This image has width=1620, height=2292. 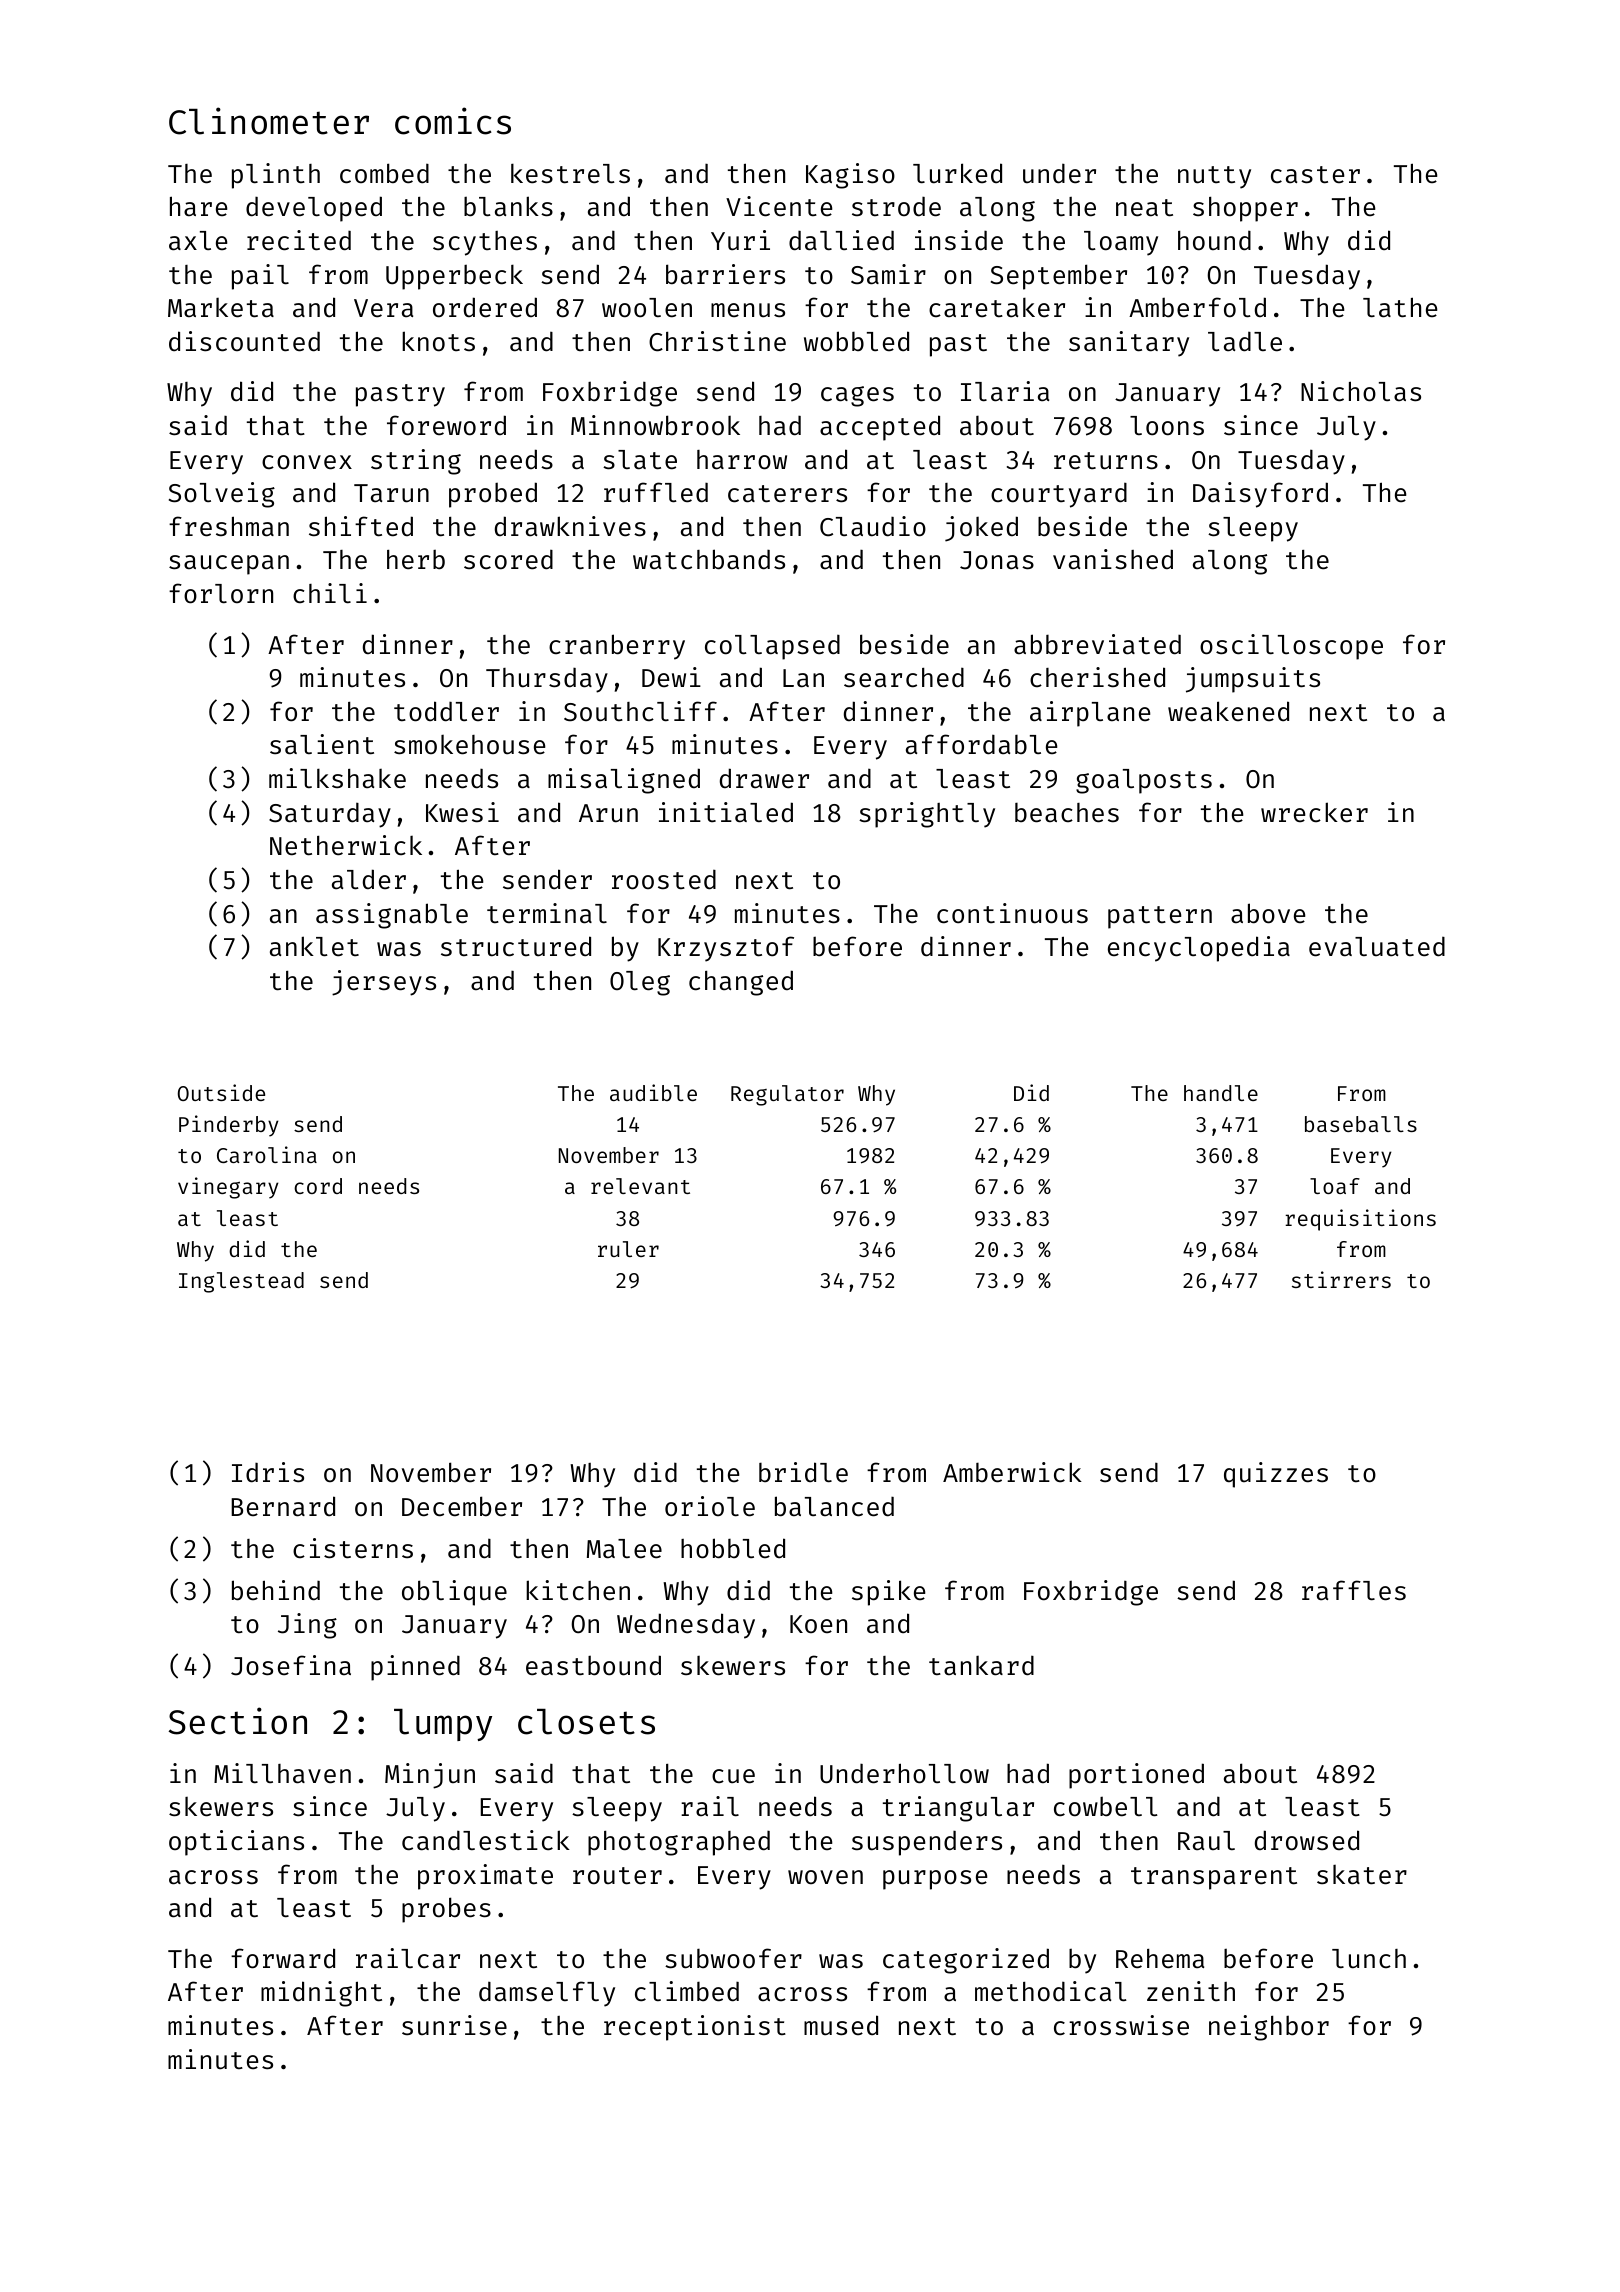 What do you see at coordinates (1291, 647) in the image?
I see `oscilloscope` at bounding box center [1291, 647].
